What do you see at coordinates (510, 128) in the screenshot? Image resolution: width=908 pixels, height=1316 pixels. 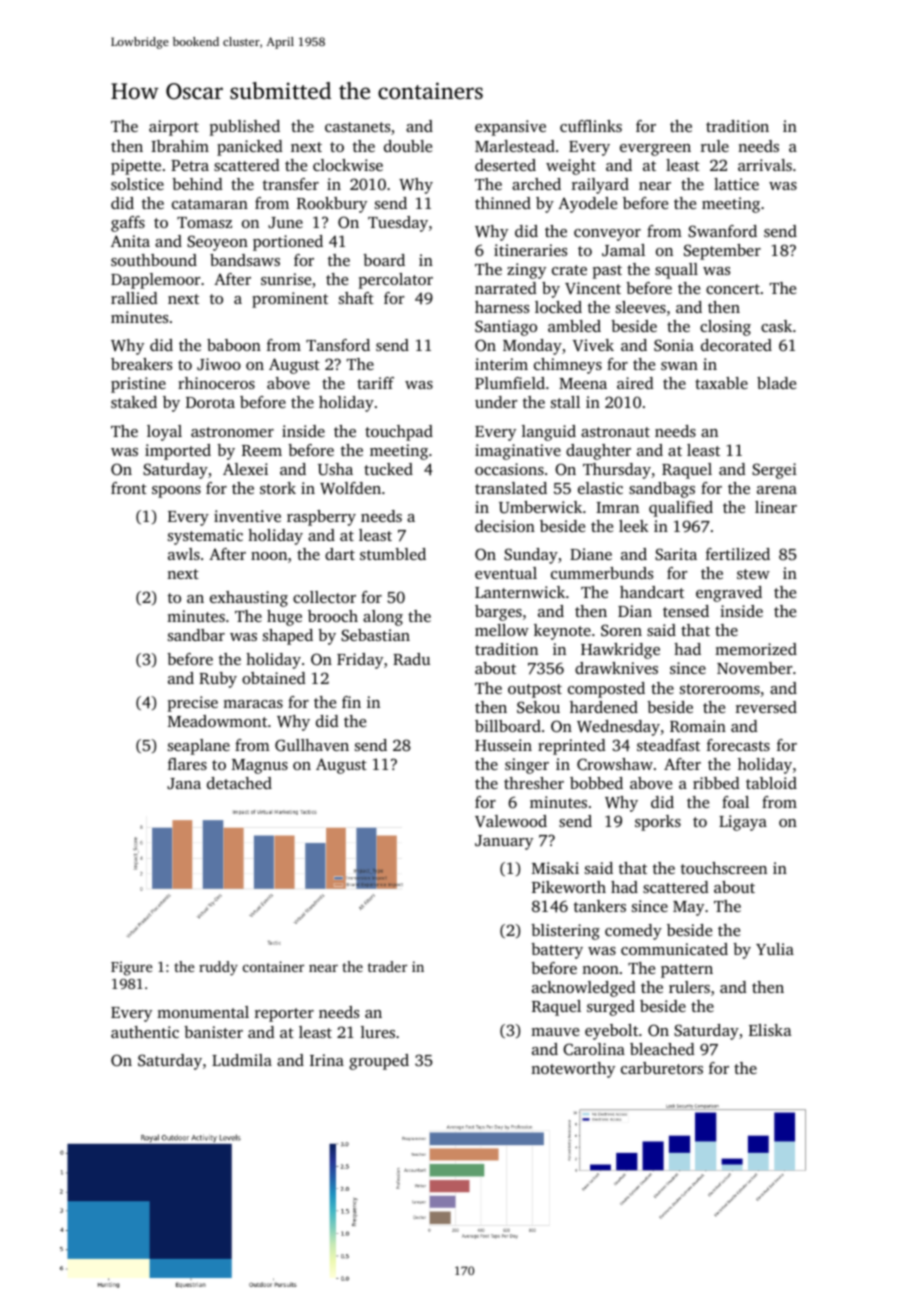 I see `expansive` at bounding box center [510, 128].
